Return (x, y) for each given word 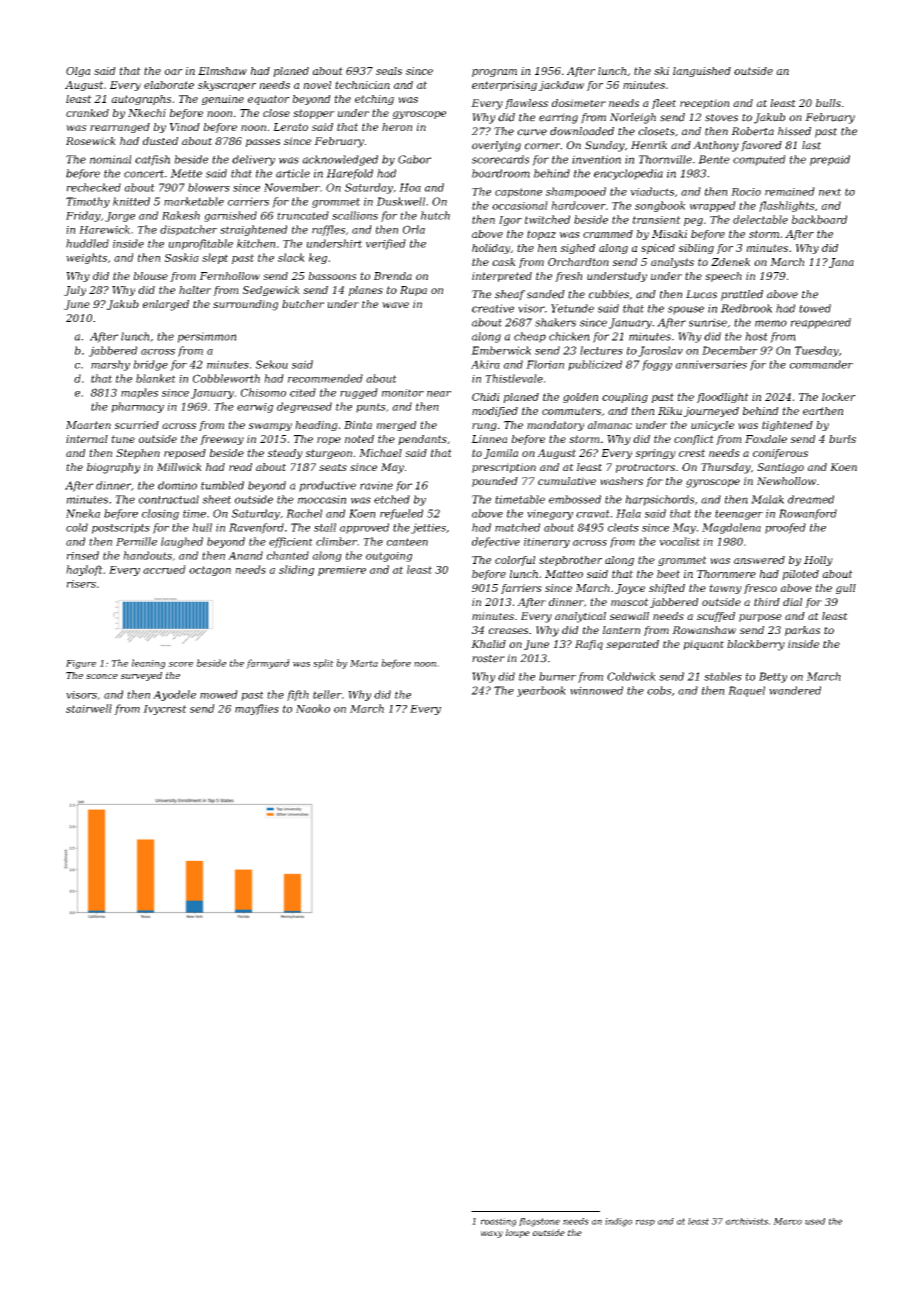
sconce (102, 676)
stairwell (89, 708)
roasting (498, 1222)
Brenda (392, 276)
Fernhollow (229, 276)
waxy (492, 1234)
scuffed (716, 617)
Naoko (313, 708)
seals (389, 71)
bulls (828, 103)
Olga (78, 72)
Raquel (746, 691)
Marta (364, 663)
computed (759, 160)
